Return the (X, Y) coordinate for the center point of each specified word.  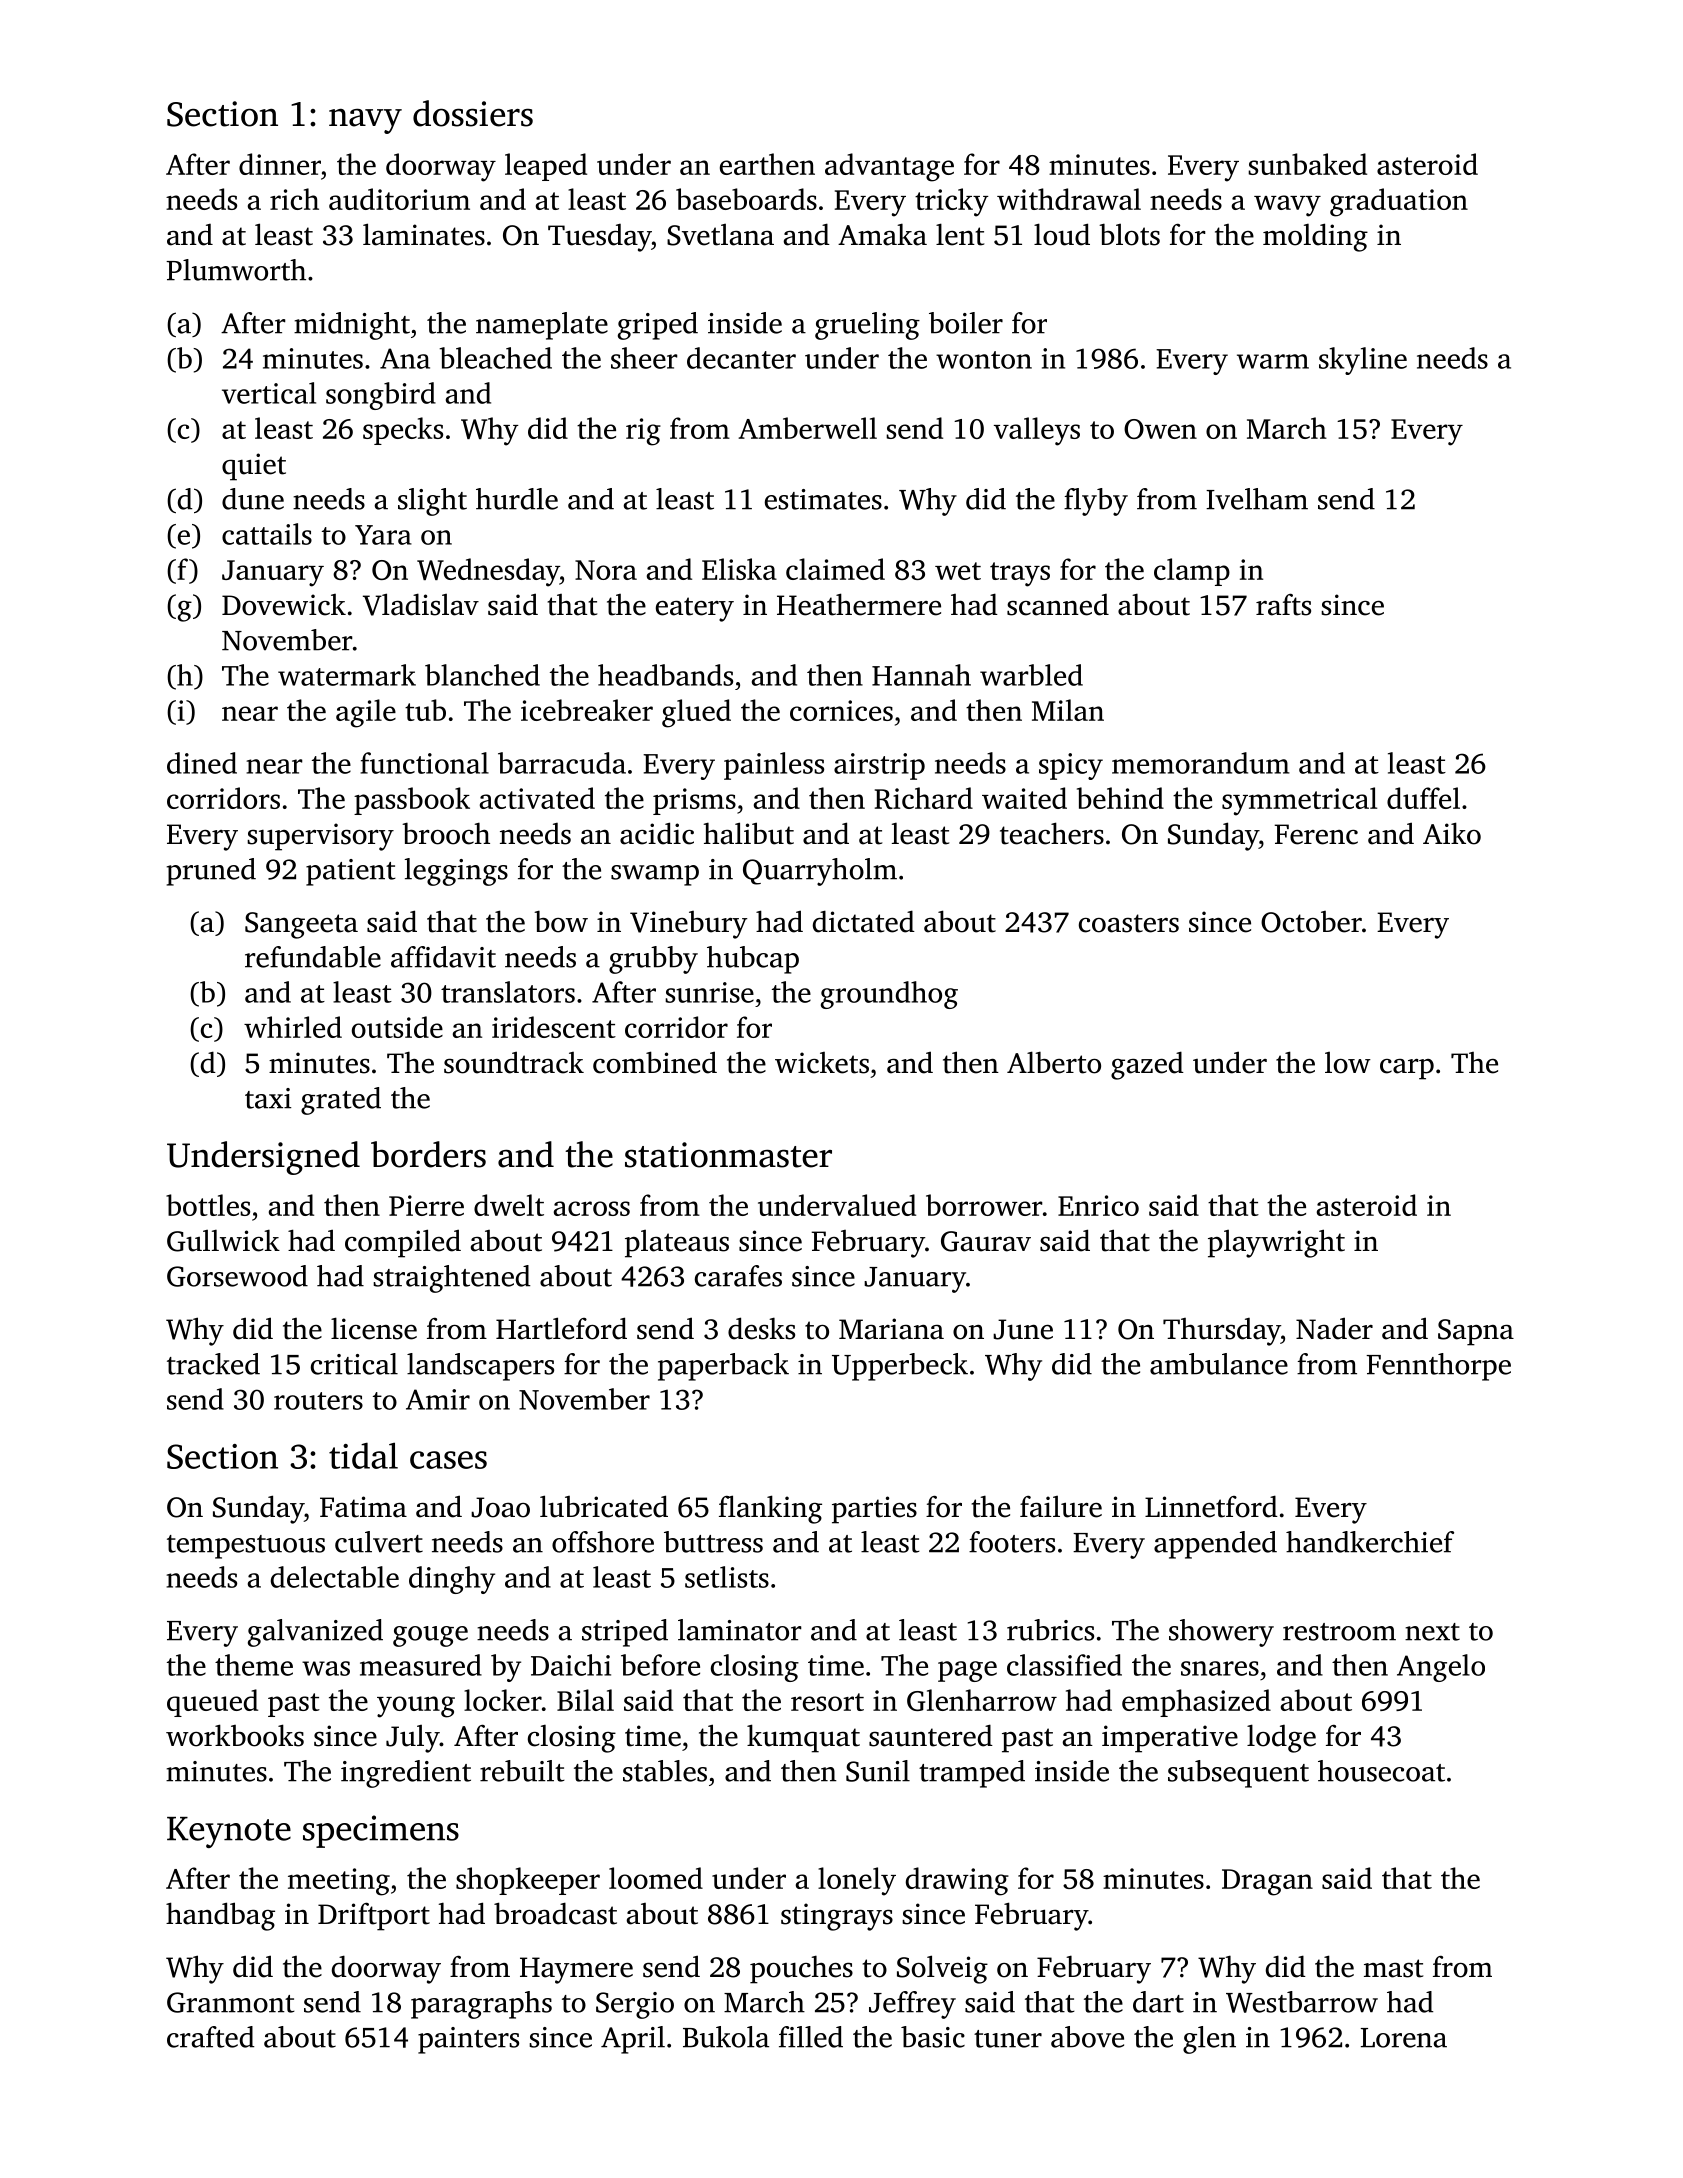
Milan (1068, 710)
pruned (211, 872)
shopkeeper (528, 1881)
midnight (352, 326)
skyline (1363, 361)
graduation (1399, 202)
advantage (889, 167)
